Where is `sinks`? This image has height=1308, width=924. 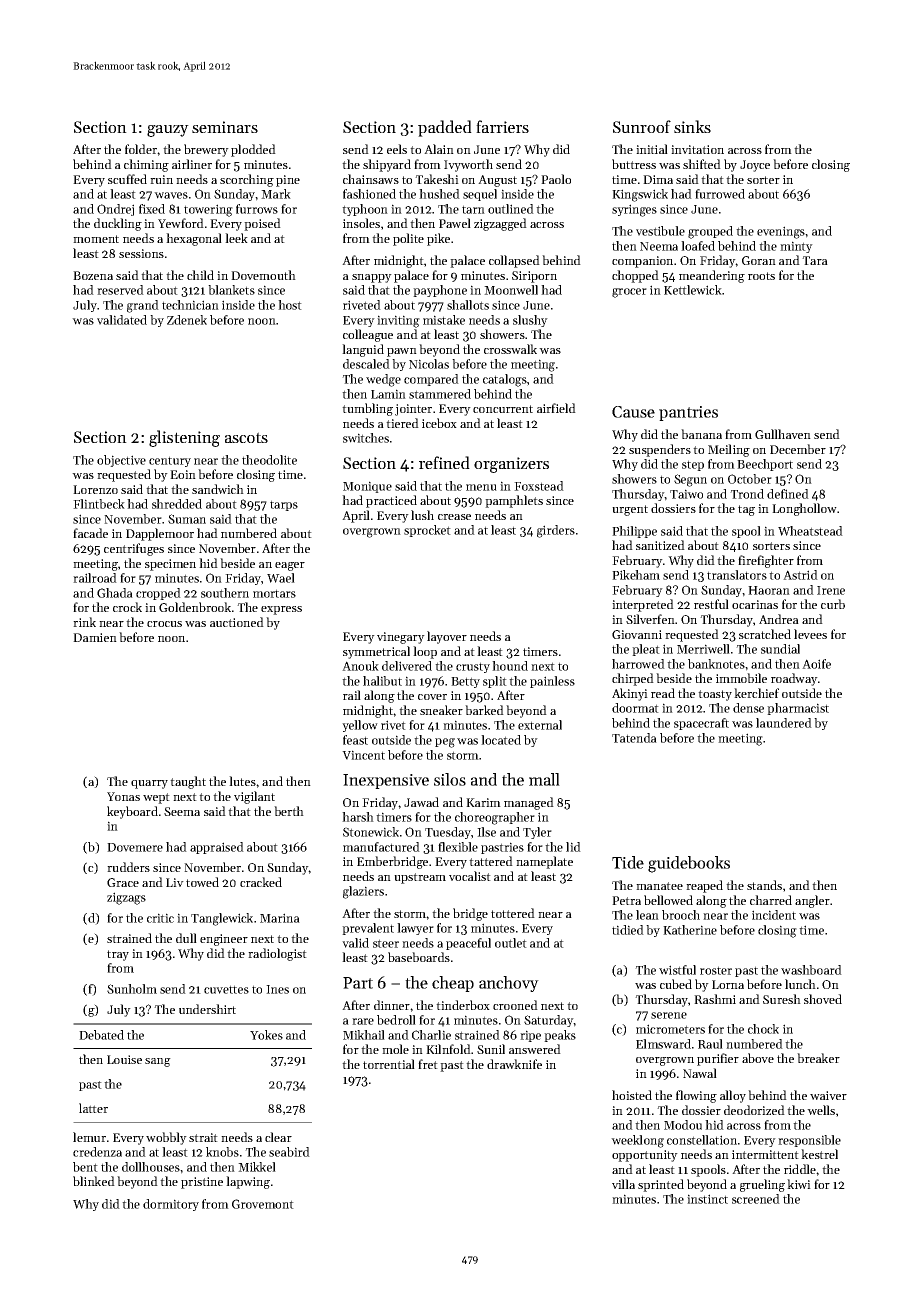
sinks is located at coordinates (692, 126).
